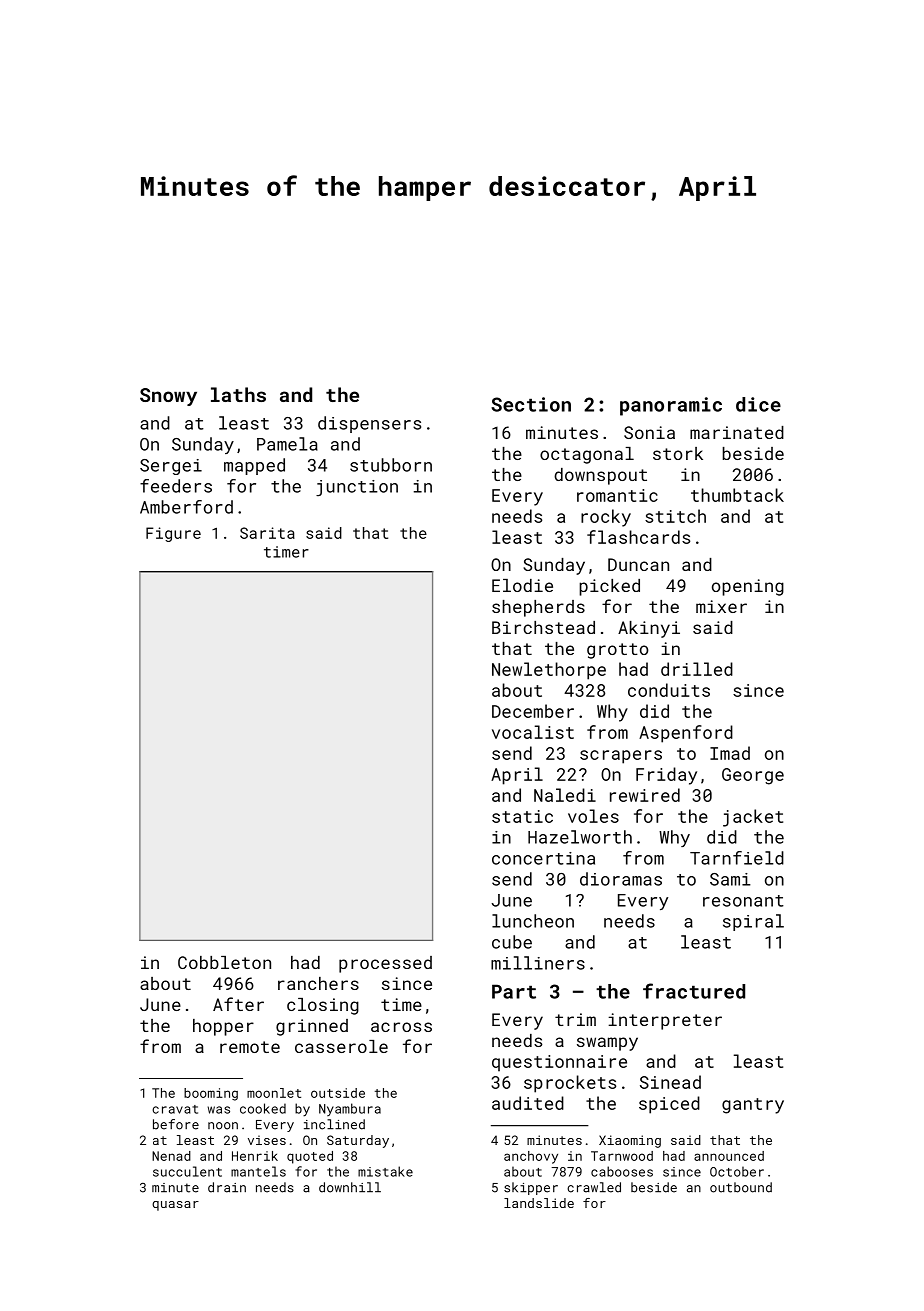 Image resolution: width=924 pixels, height=1311 pixels. I want to click on Figure, so click(173, 534).
